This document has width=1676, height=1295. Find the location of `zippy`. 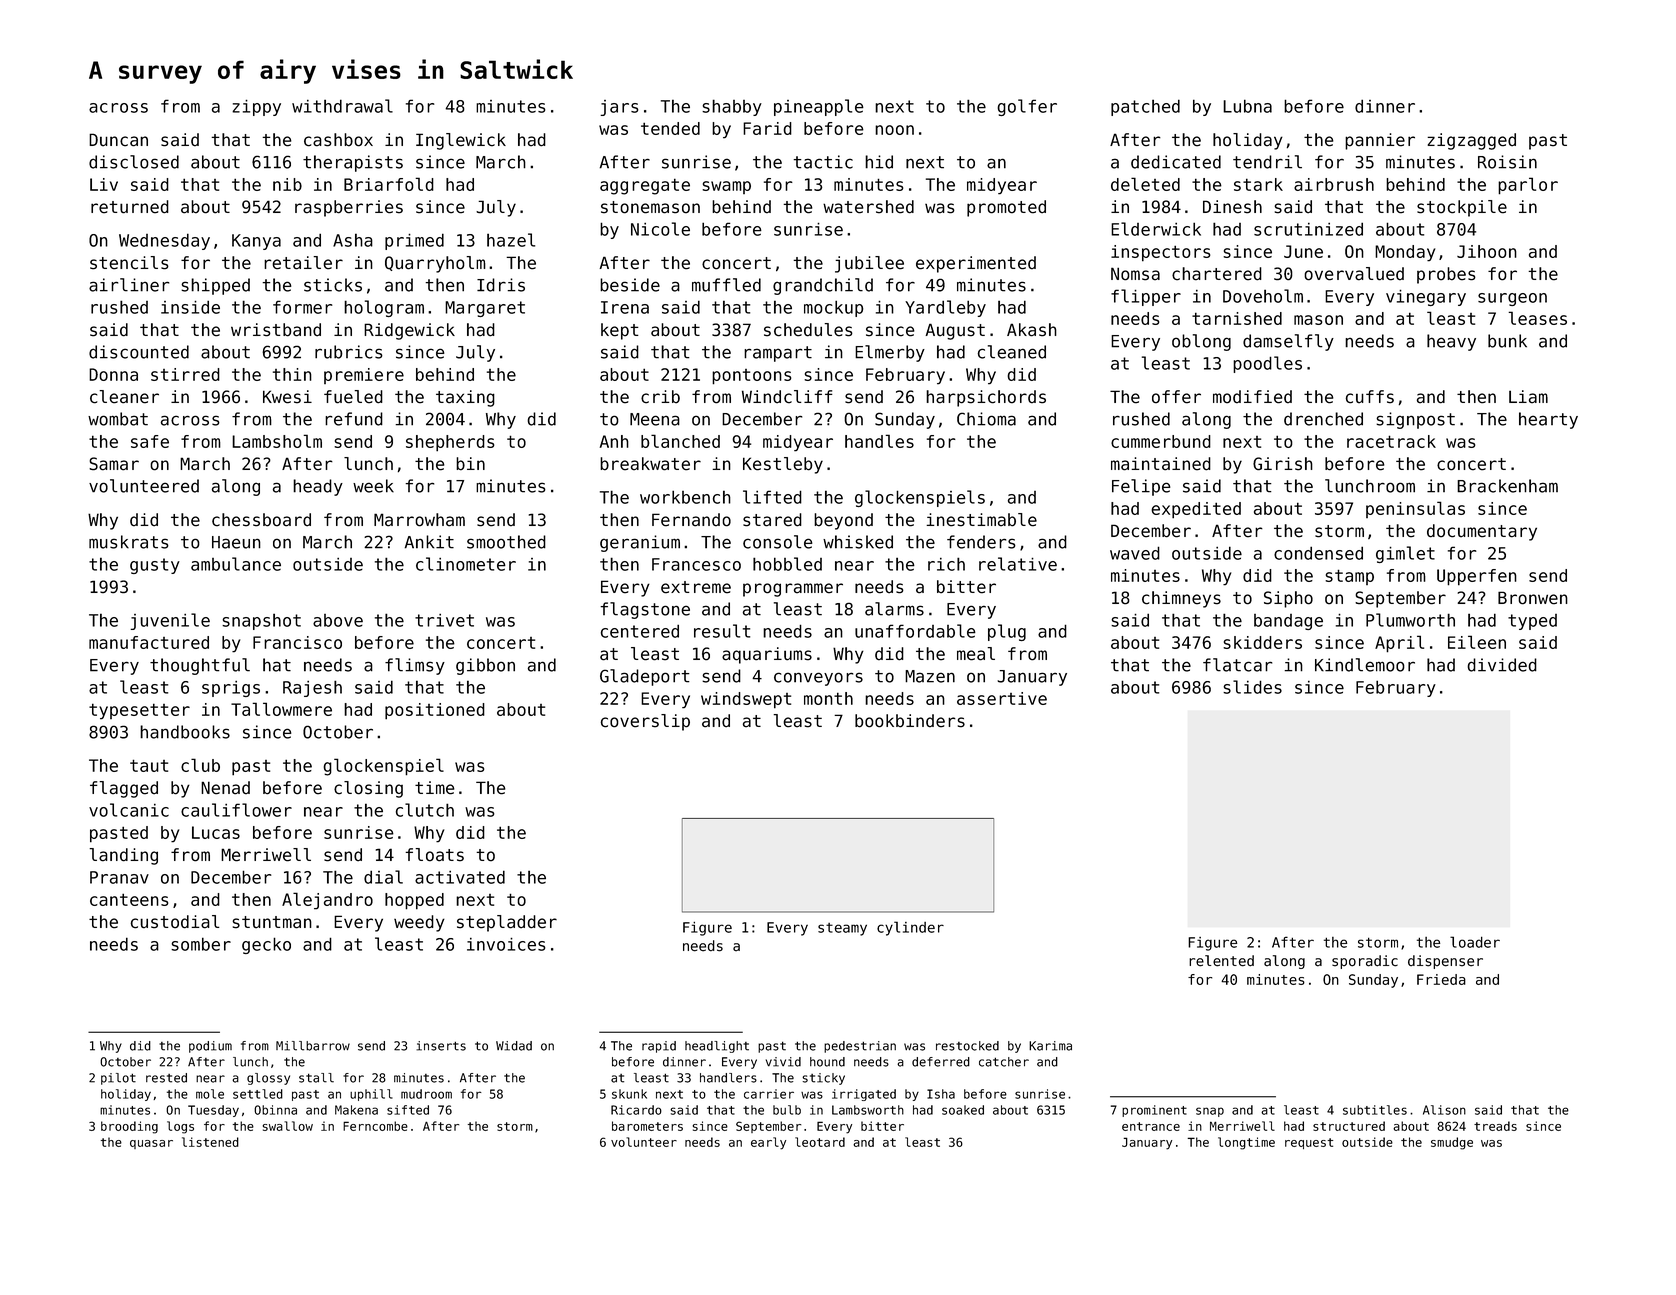

zippy is located at coordinates (256, 108).
